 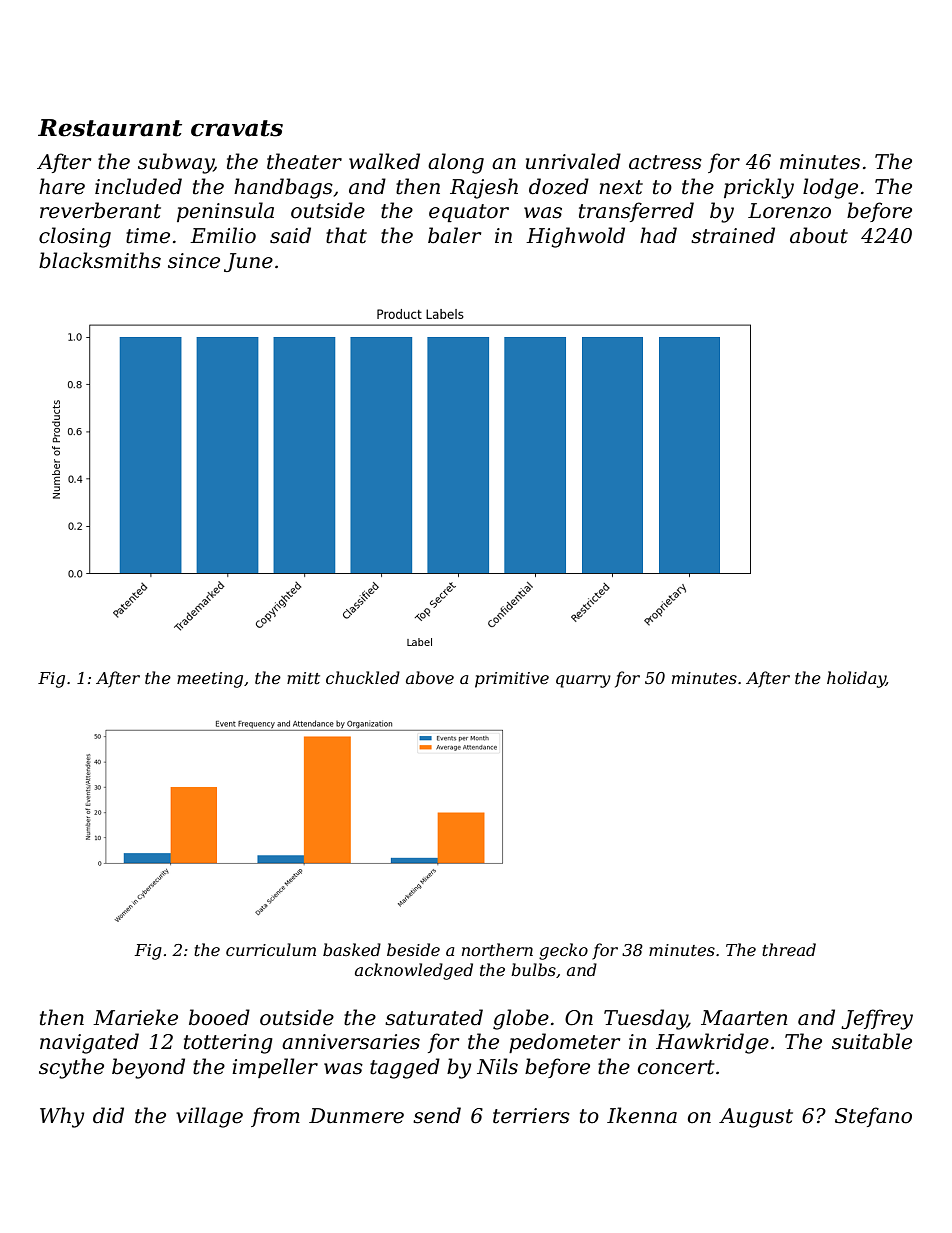 I want to click on Marieke, so click(x=135, y=1017).
